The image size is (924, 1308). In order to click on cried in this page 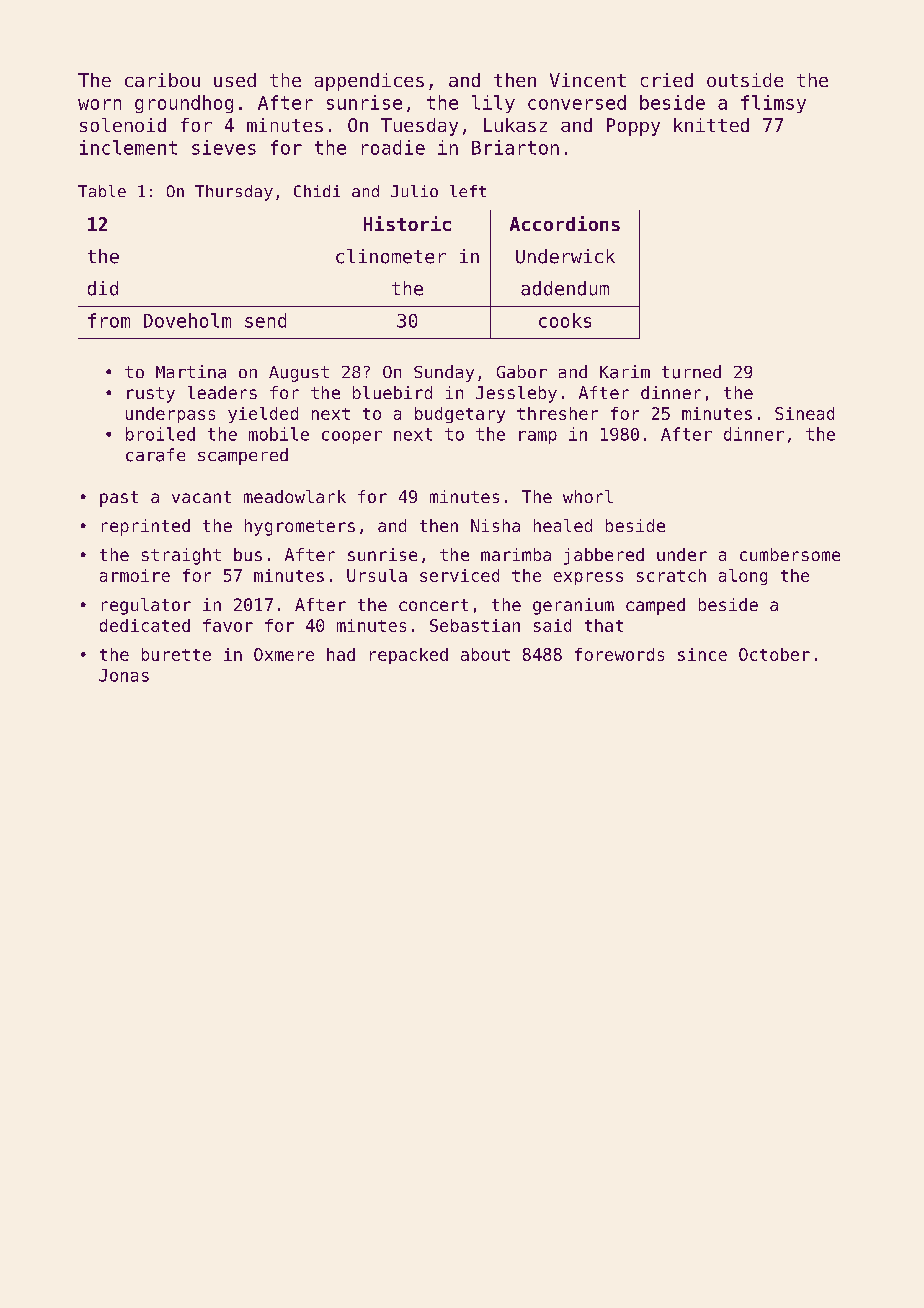, I will do `click(667, 80)`.
